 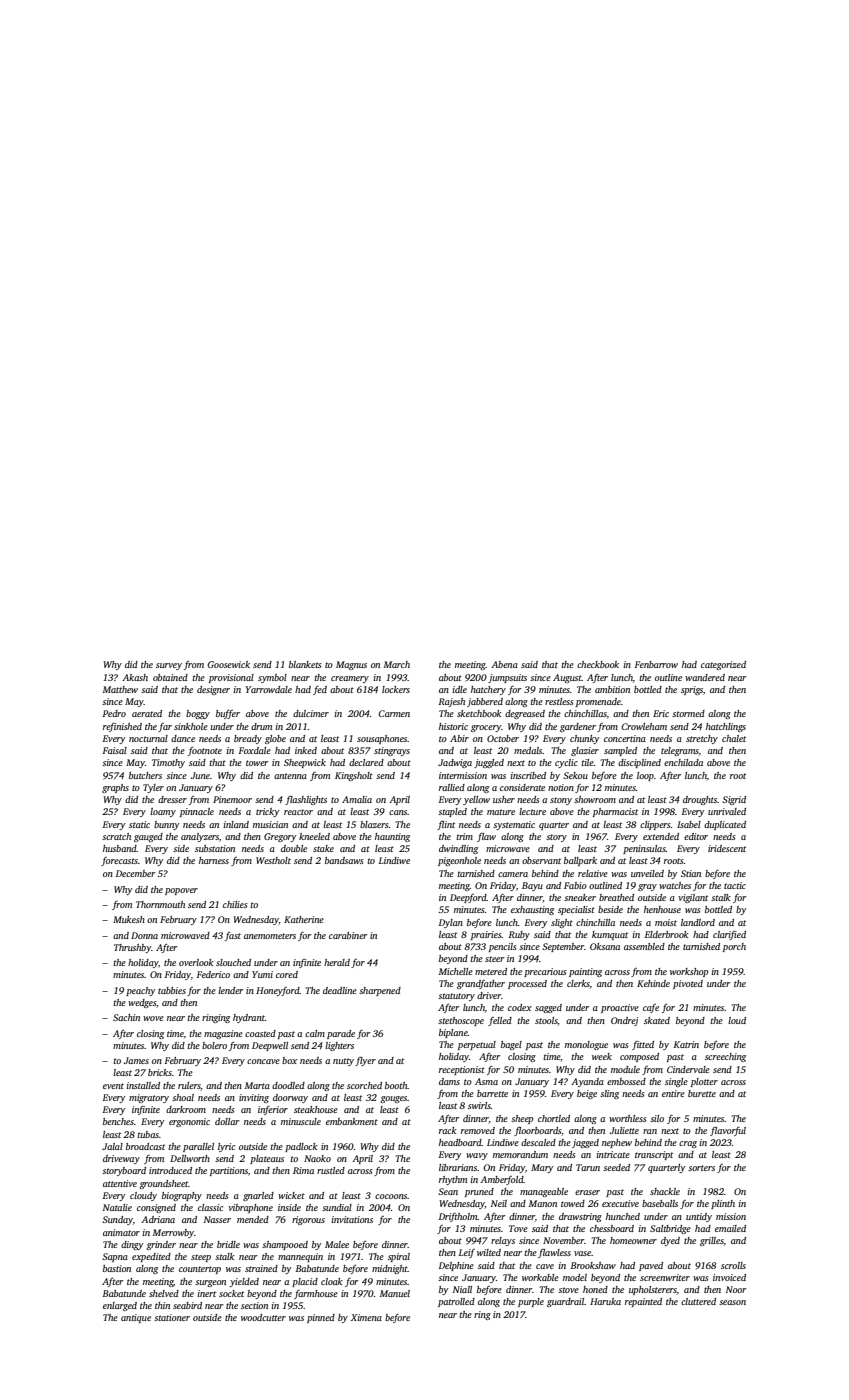 I want to click on Fenbarrow, so click(x=656, y=664).
